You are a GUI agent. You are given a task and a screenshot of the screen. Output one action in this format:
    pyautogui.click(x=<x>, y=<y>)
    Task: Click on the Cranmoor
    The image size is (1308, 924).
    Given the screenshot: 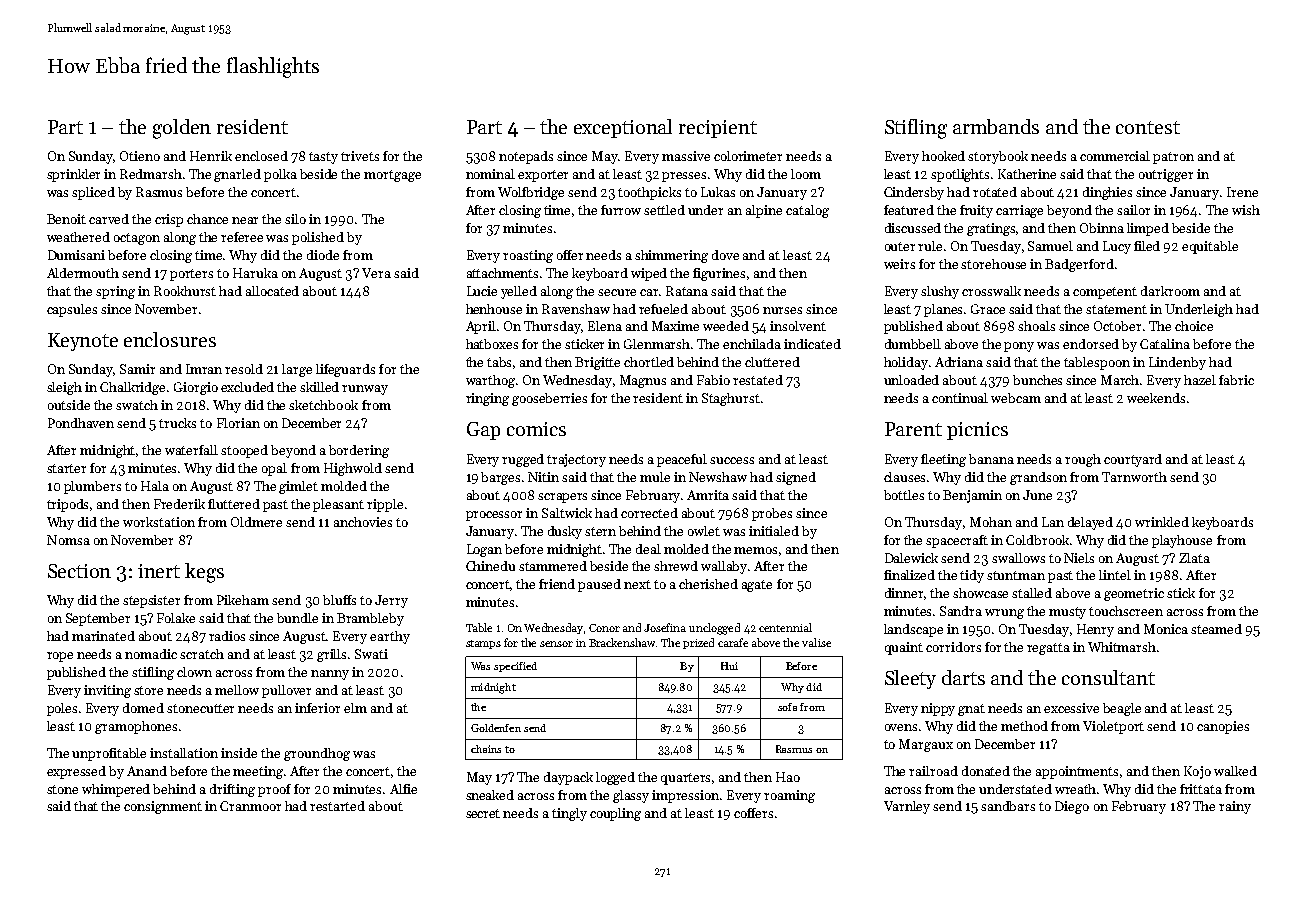 What is the action you would take?
    pyautogui.click(x=250, y=806)
